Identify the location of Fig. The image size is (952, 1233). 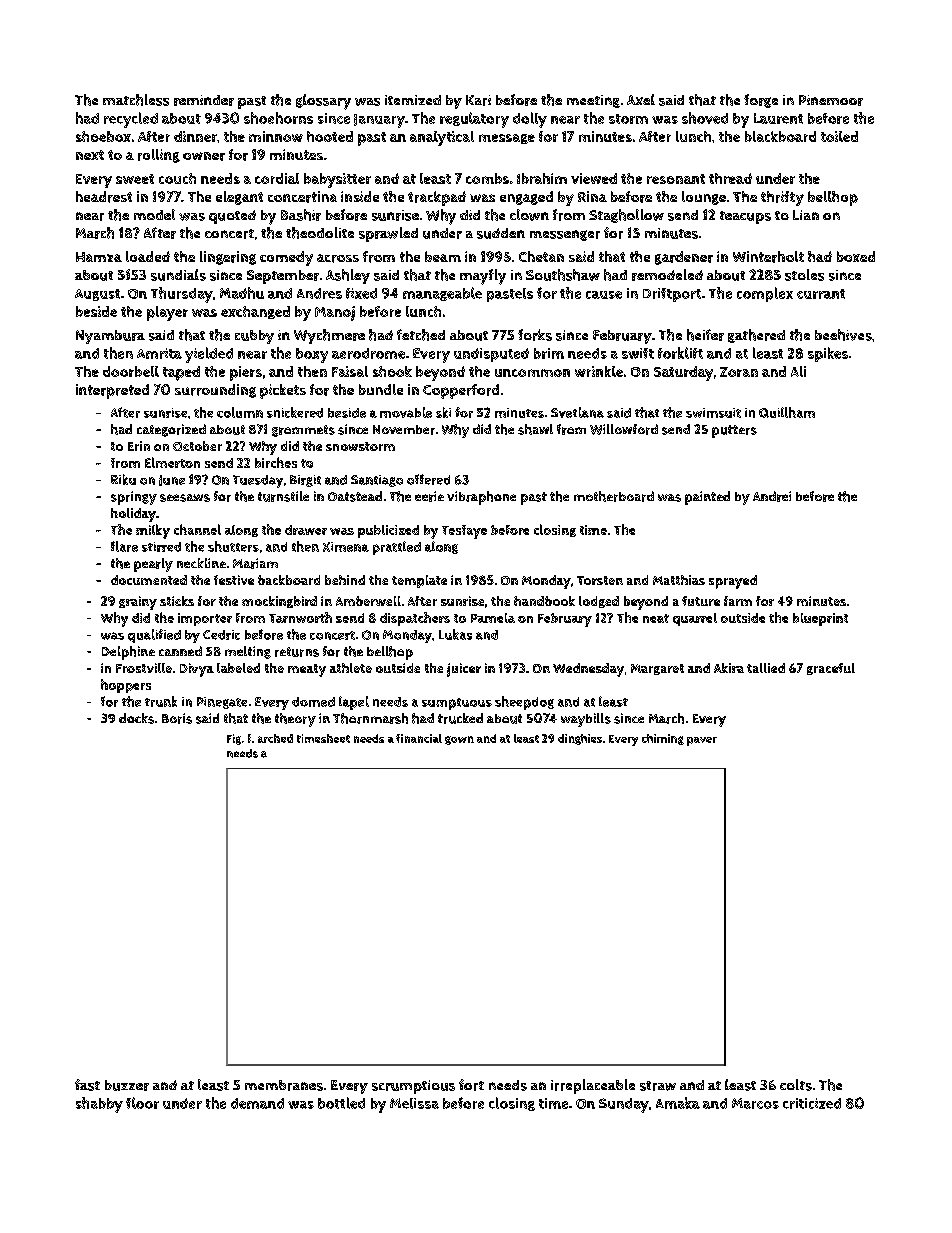
(234, 739).
